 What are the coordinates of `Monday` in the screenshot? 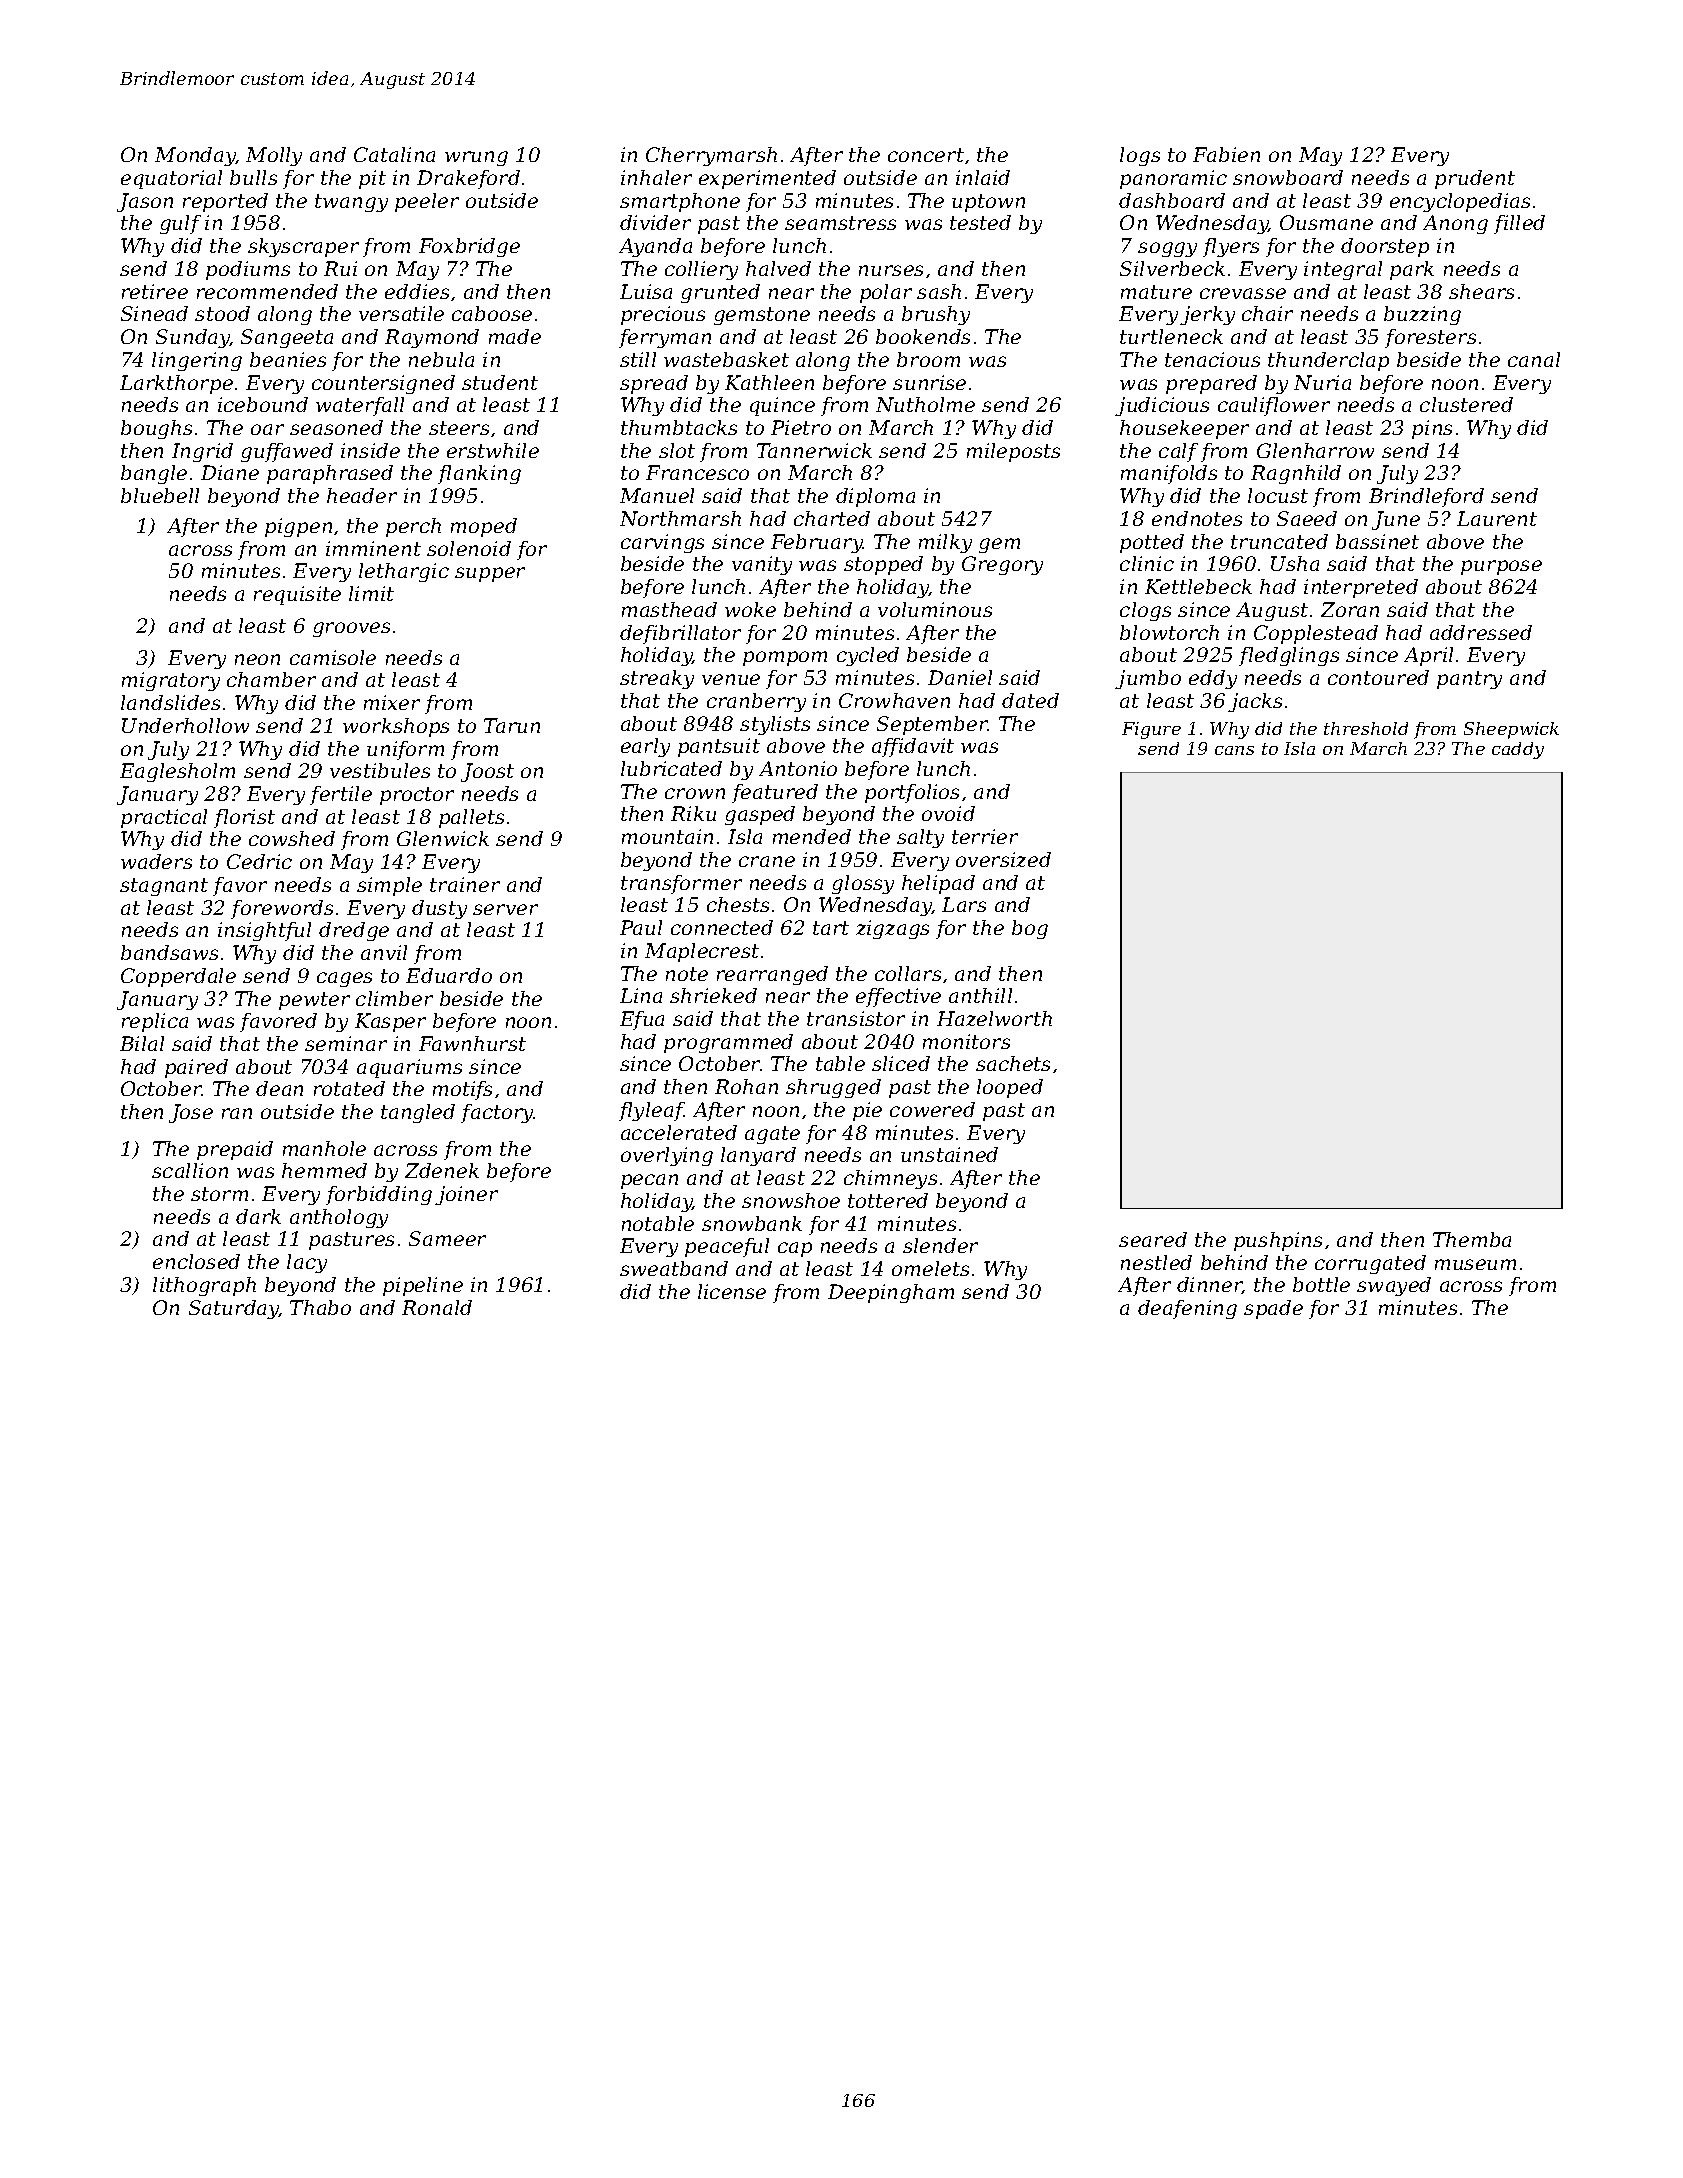 It's located at (195, 156).
